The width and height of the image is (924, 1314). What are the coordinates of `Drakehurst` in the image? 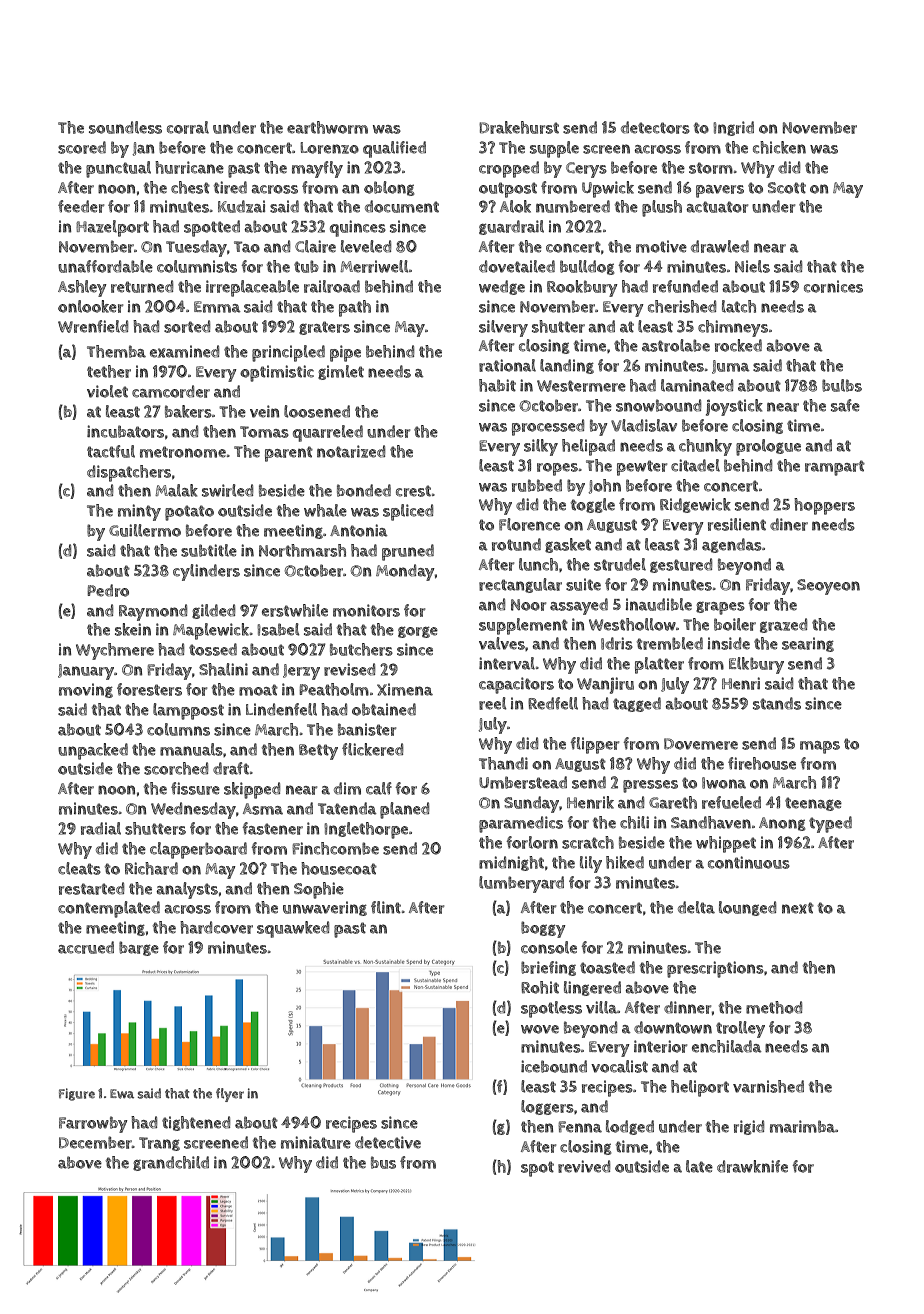 It's located at (519, 127).
